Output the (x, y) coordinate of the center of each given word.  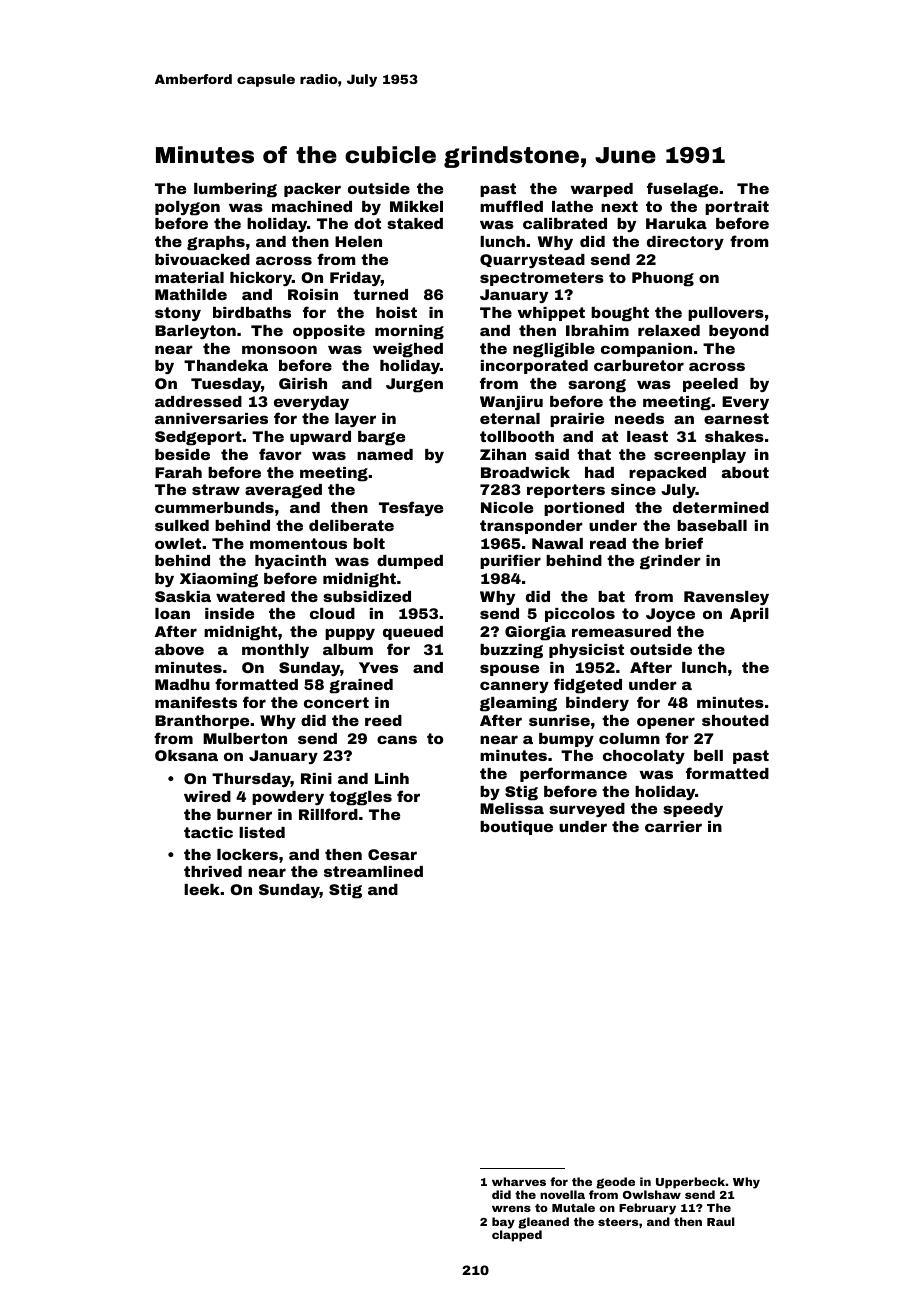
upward (320, 438)
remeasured (621, 631)
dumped (410, 562)
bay (503, 1223)
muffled (511, 206)
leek (202, 889)
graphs (216, 243)
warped (601, 190)
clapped (517, 1236)
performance (573, 774)
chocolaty (644, 757)
